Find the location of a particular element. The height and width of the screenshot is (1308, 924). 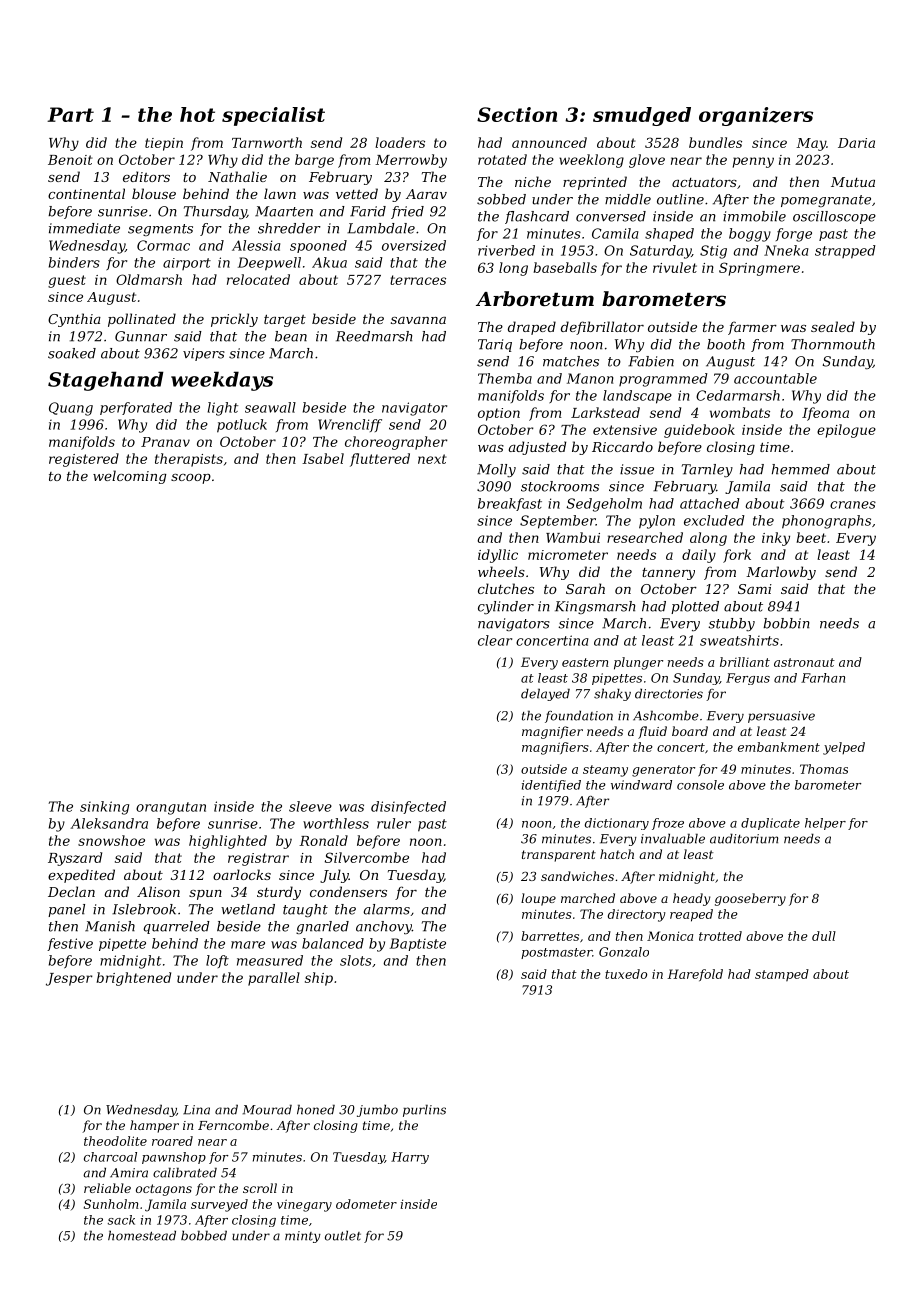

stamped is located at coordinates (782, 975).
